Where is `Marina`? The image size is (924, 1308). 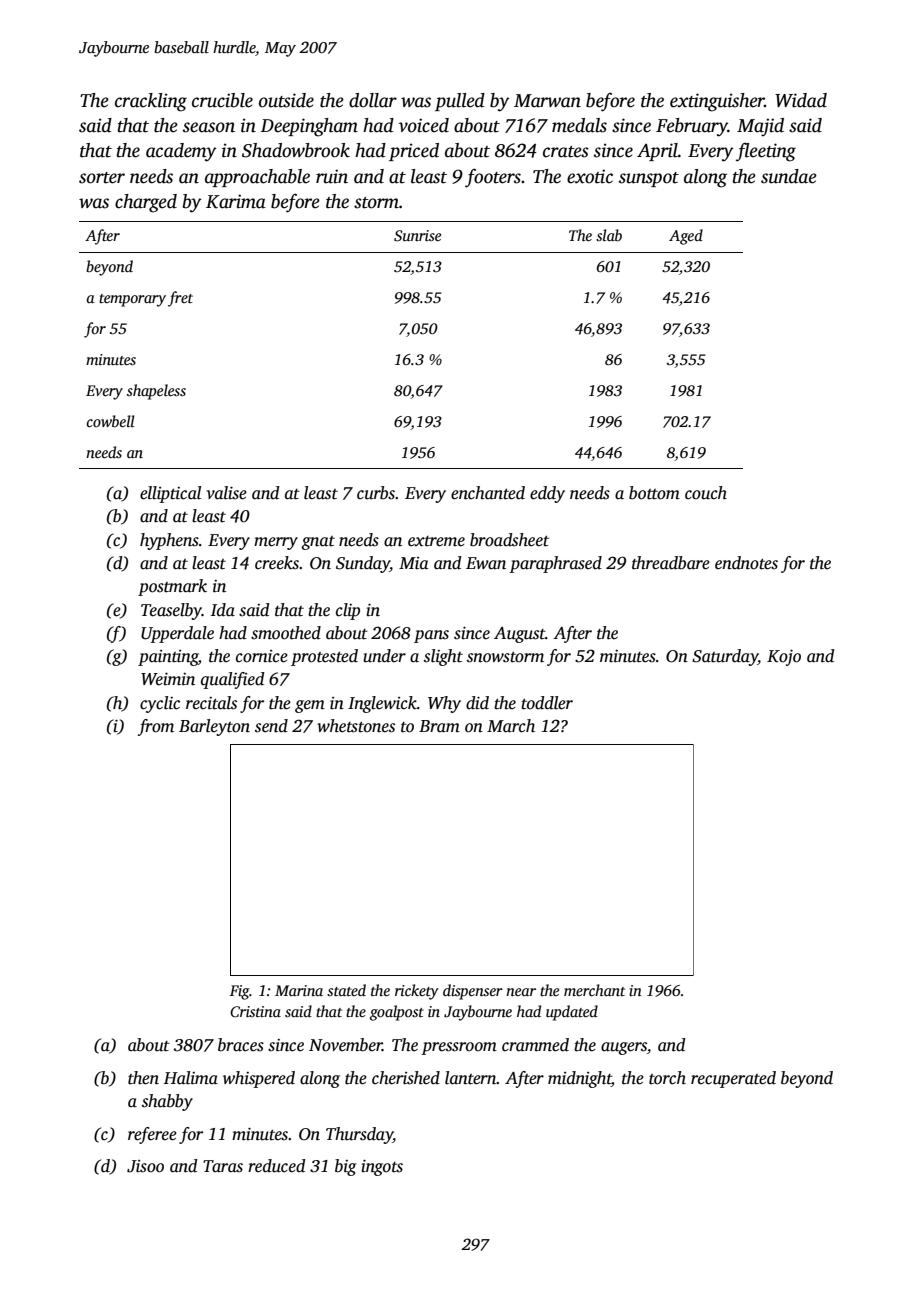 Marina is located at coordinates (299, 990).
